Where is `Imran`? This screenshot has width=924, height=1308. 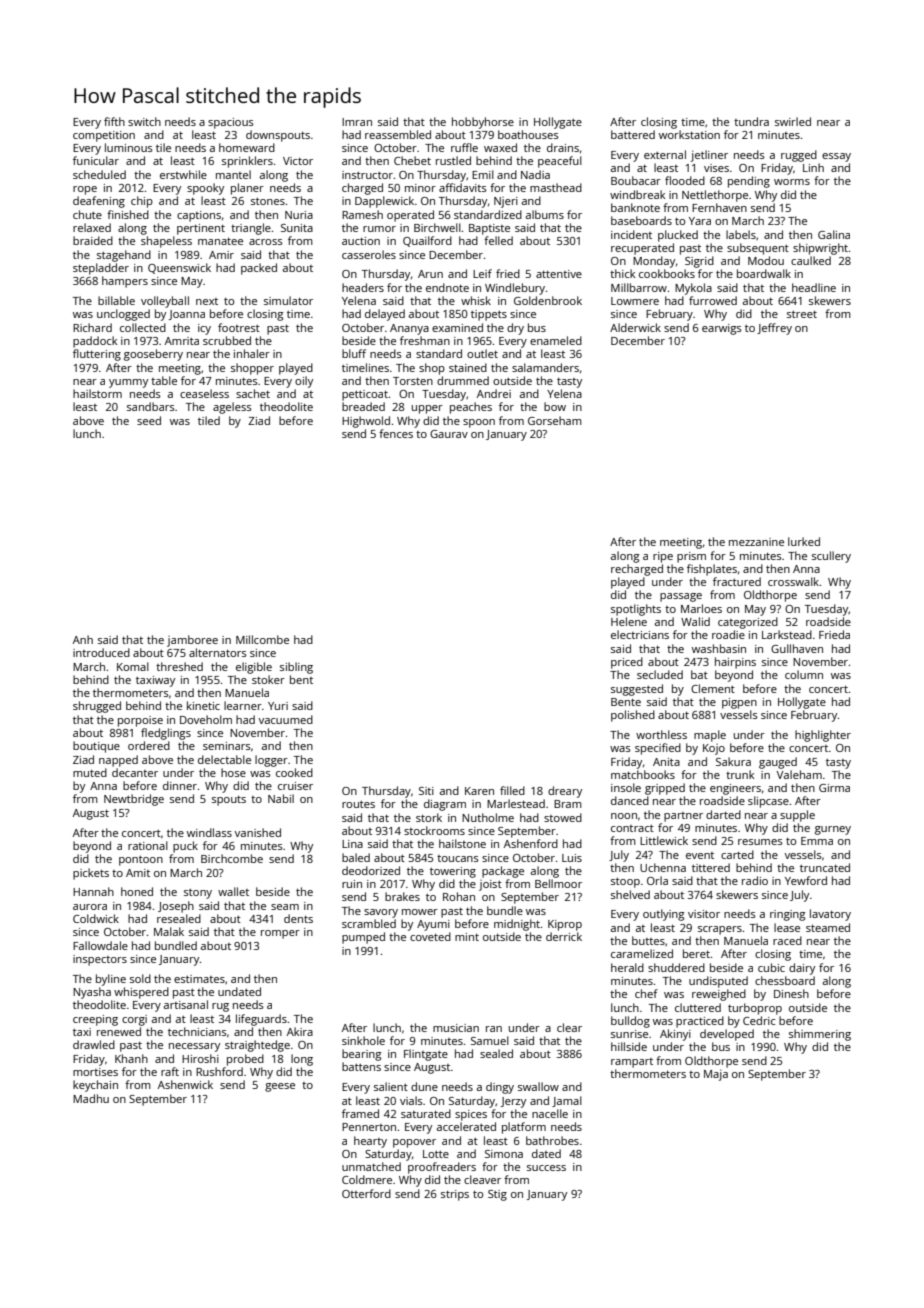 Imran is located at coordinates (357, 122).
